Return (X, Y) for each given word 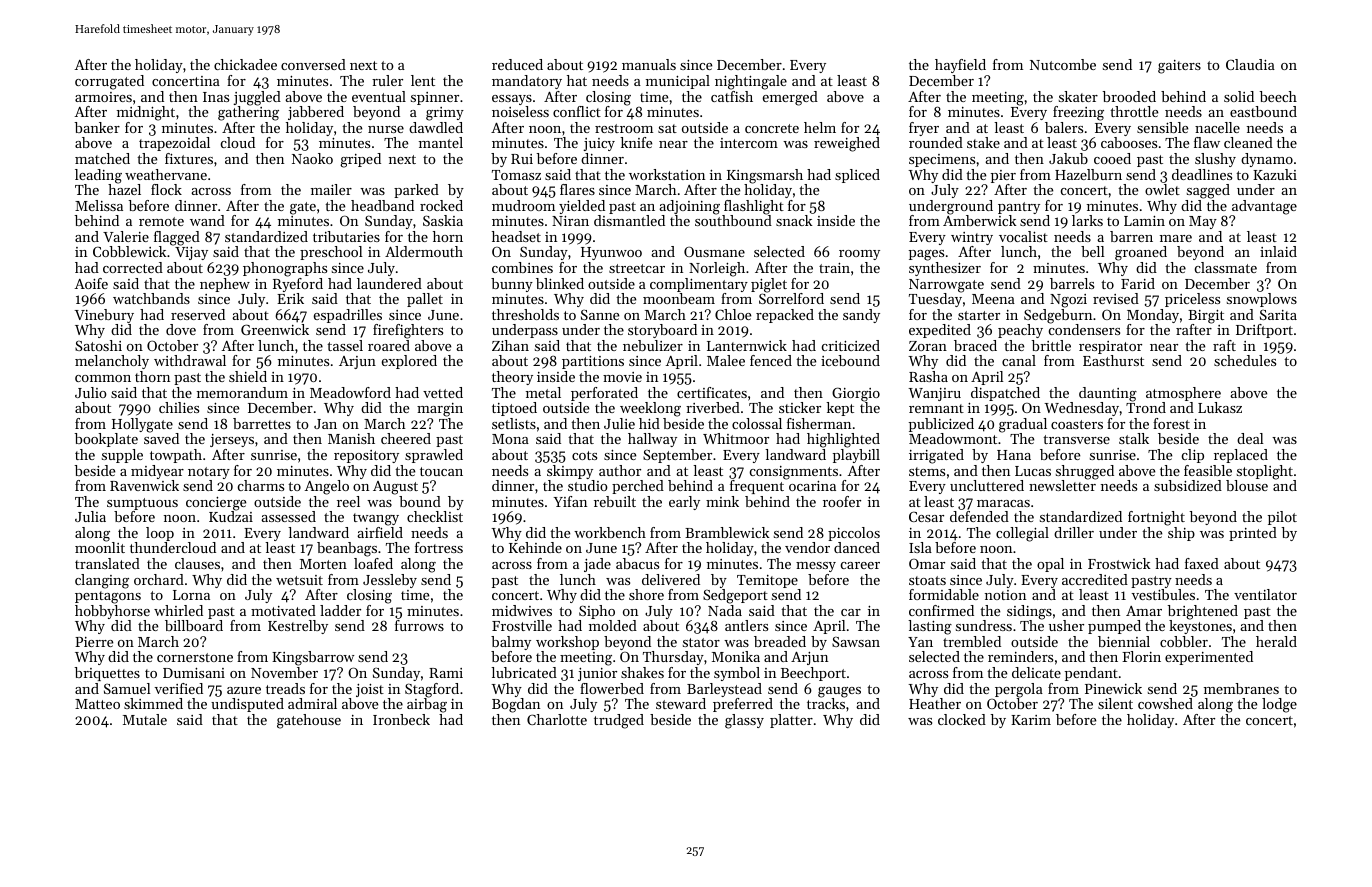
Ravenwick (144, 485)
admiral (312, 703)
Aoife (91, 283)
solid (1239, 96)
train (834, 268)
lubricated (524, 672)
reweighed (847, 144)
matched (102, 158)
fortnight (1156, 518)
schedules (1245, 360)
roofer (842, 501)
